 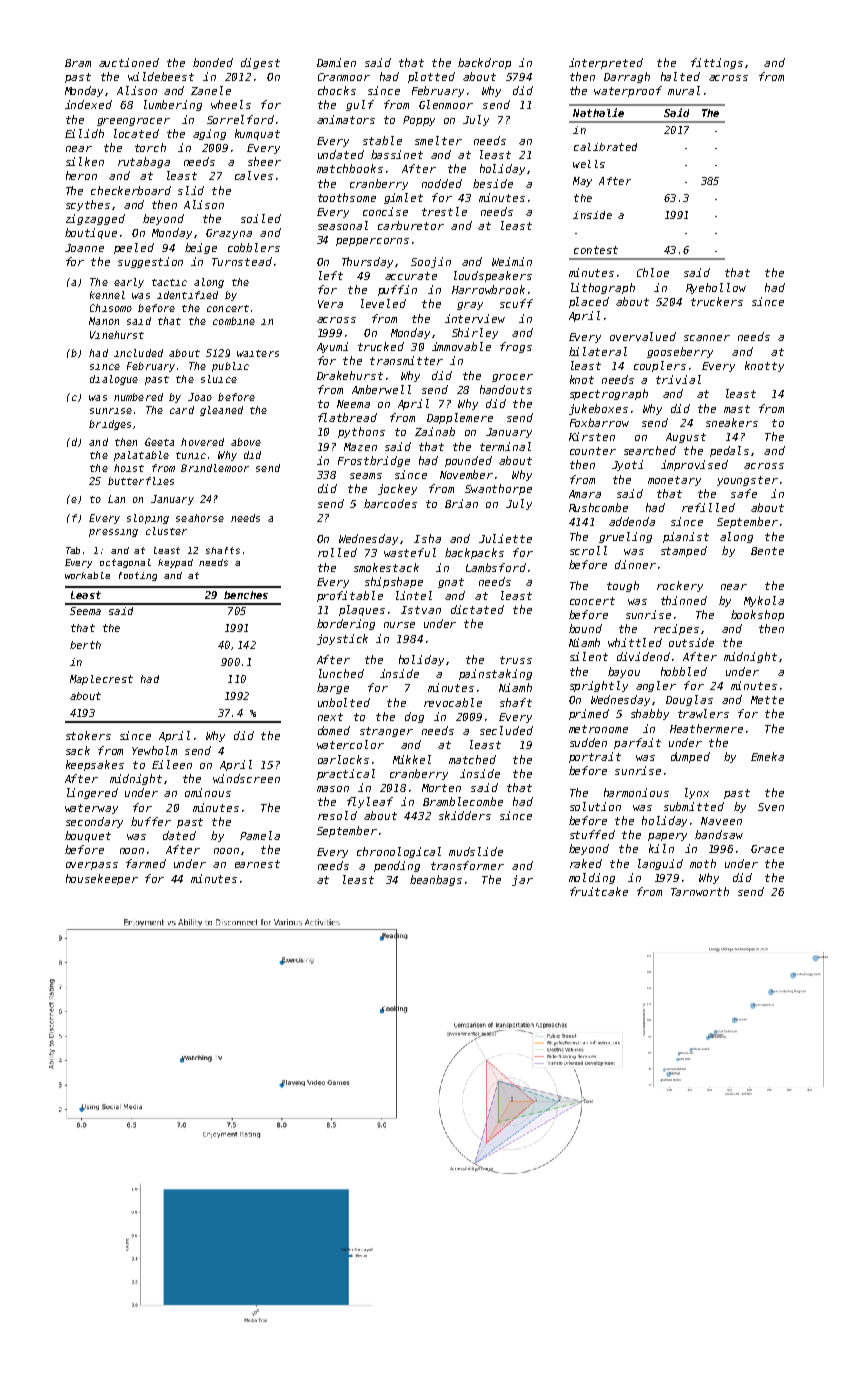 What do you see at coordinates (436, 880) in the document?
I see `beanbags` at bounding box center [436, 880].
